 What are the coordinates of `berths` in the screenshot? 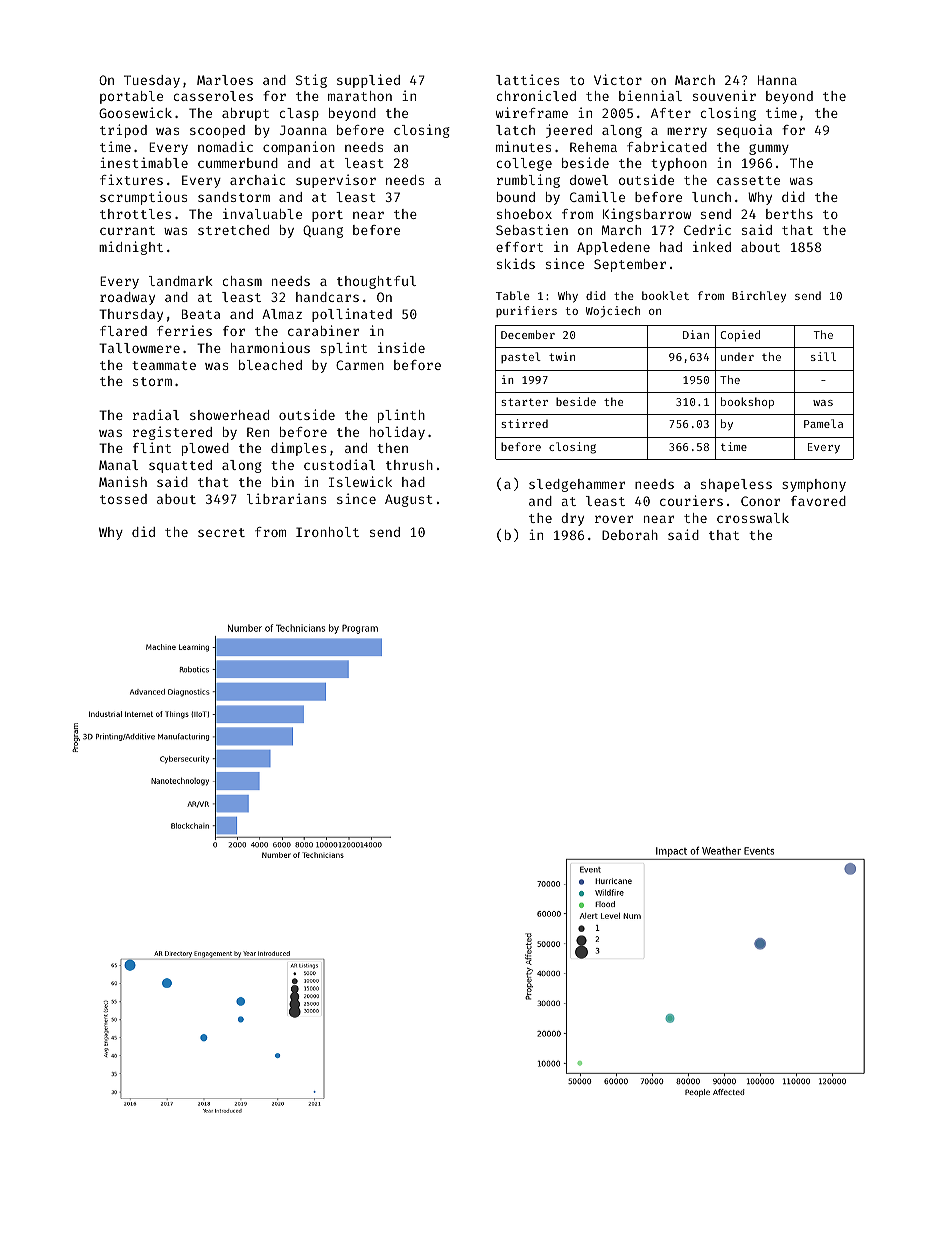 It's located at (789, 214).
